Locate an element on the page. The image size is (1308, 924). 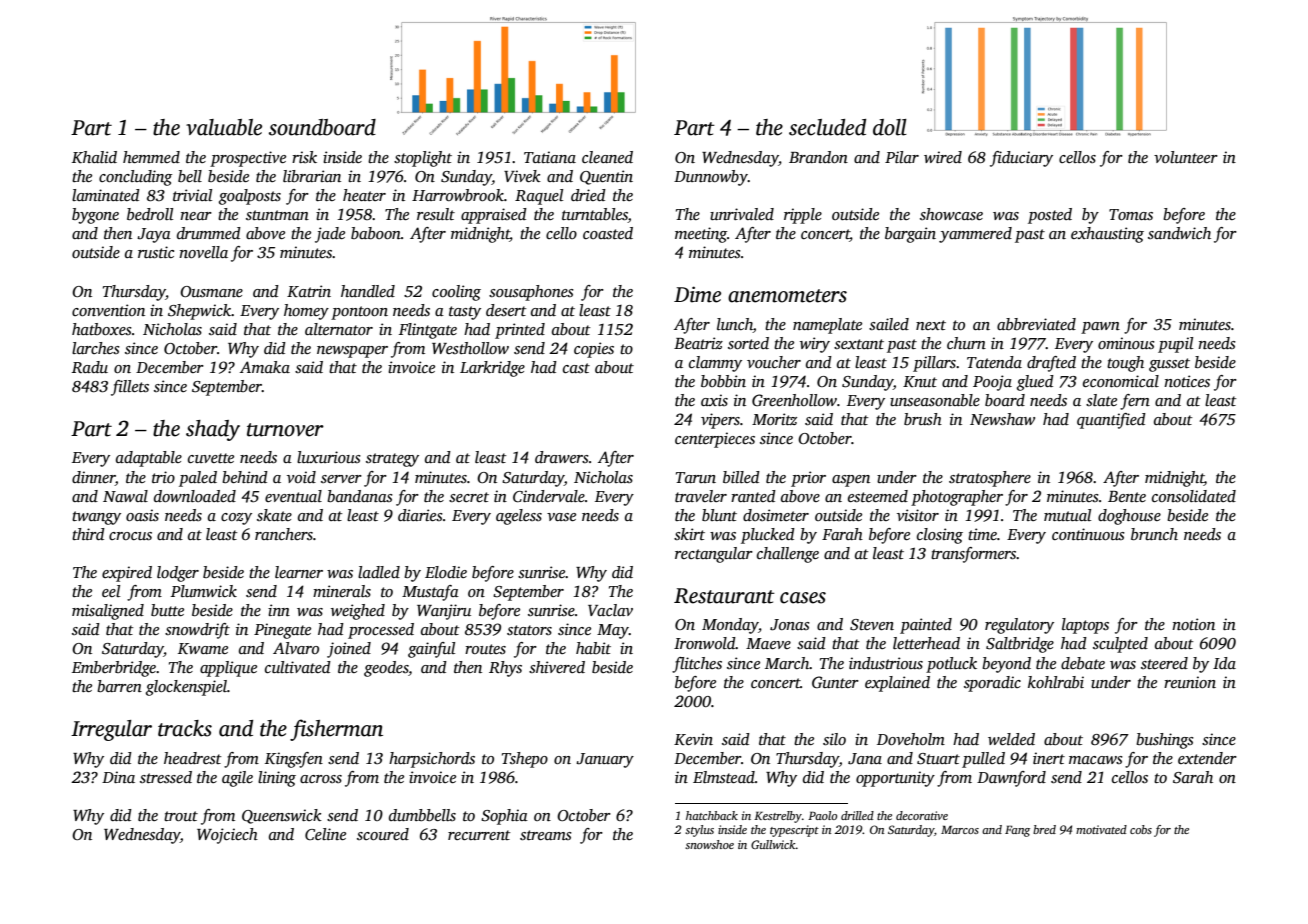
risk is located at coordinates (304, 157).
